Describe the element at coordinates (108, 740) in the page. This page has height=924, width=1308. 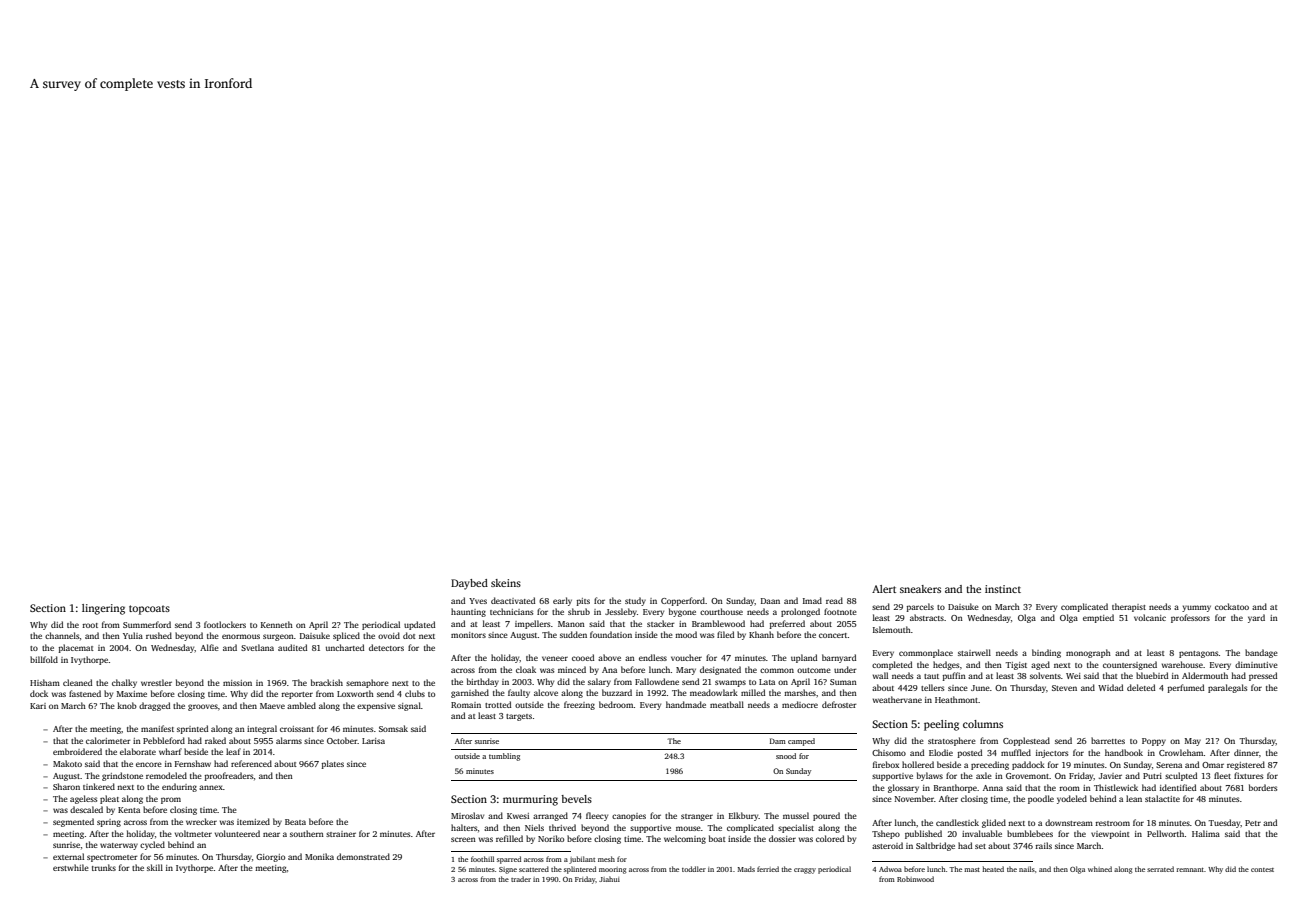
I see `calorimeter` at that location.
